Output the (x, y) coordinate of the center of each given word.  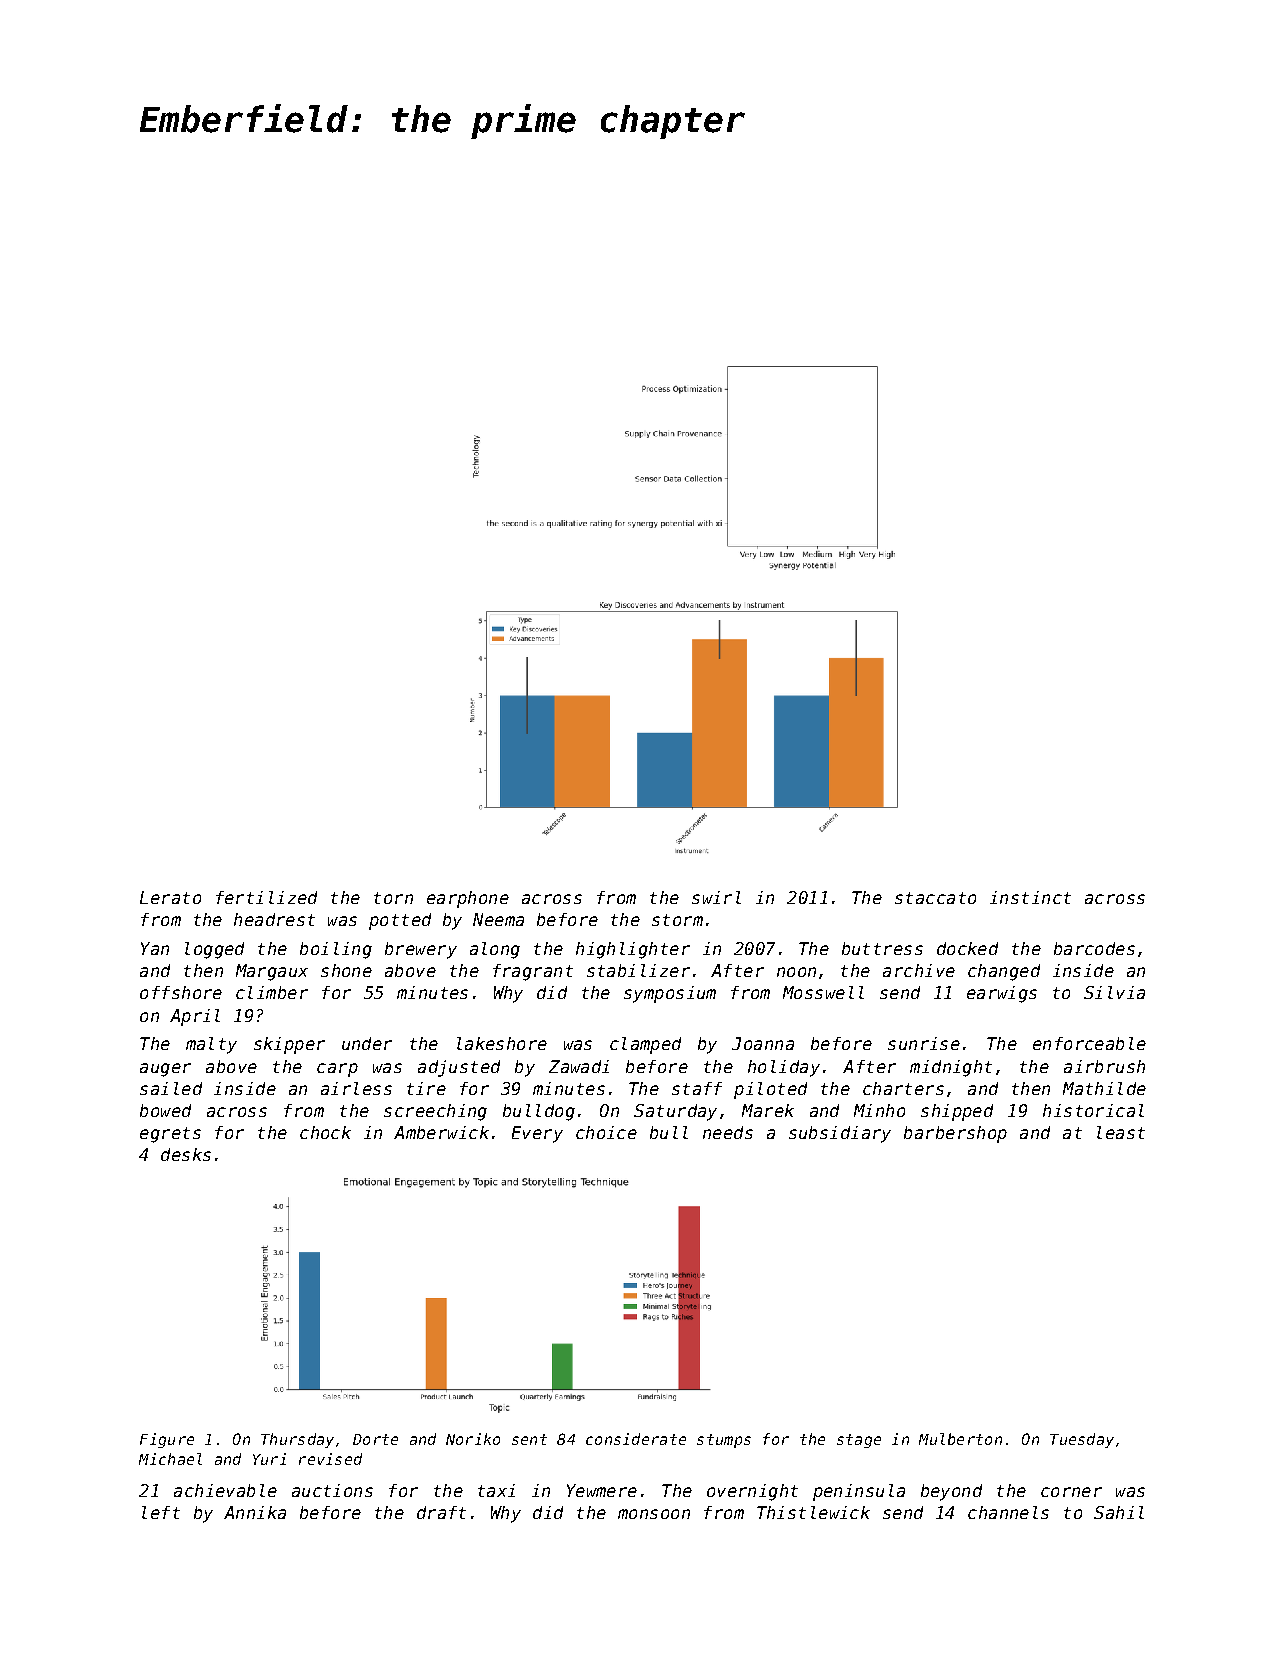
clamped (645, 1045)
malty (211, 1045)
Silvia (1114, 992)
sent (529, 1439)
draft (441, 1512)
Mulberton (960, 1439)
